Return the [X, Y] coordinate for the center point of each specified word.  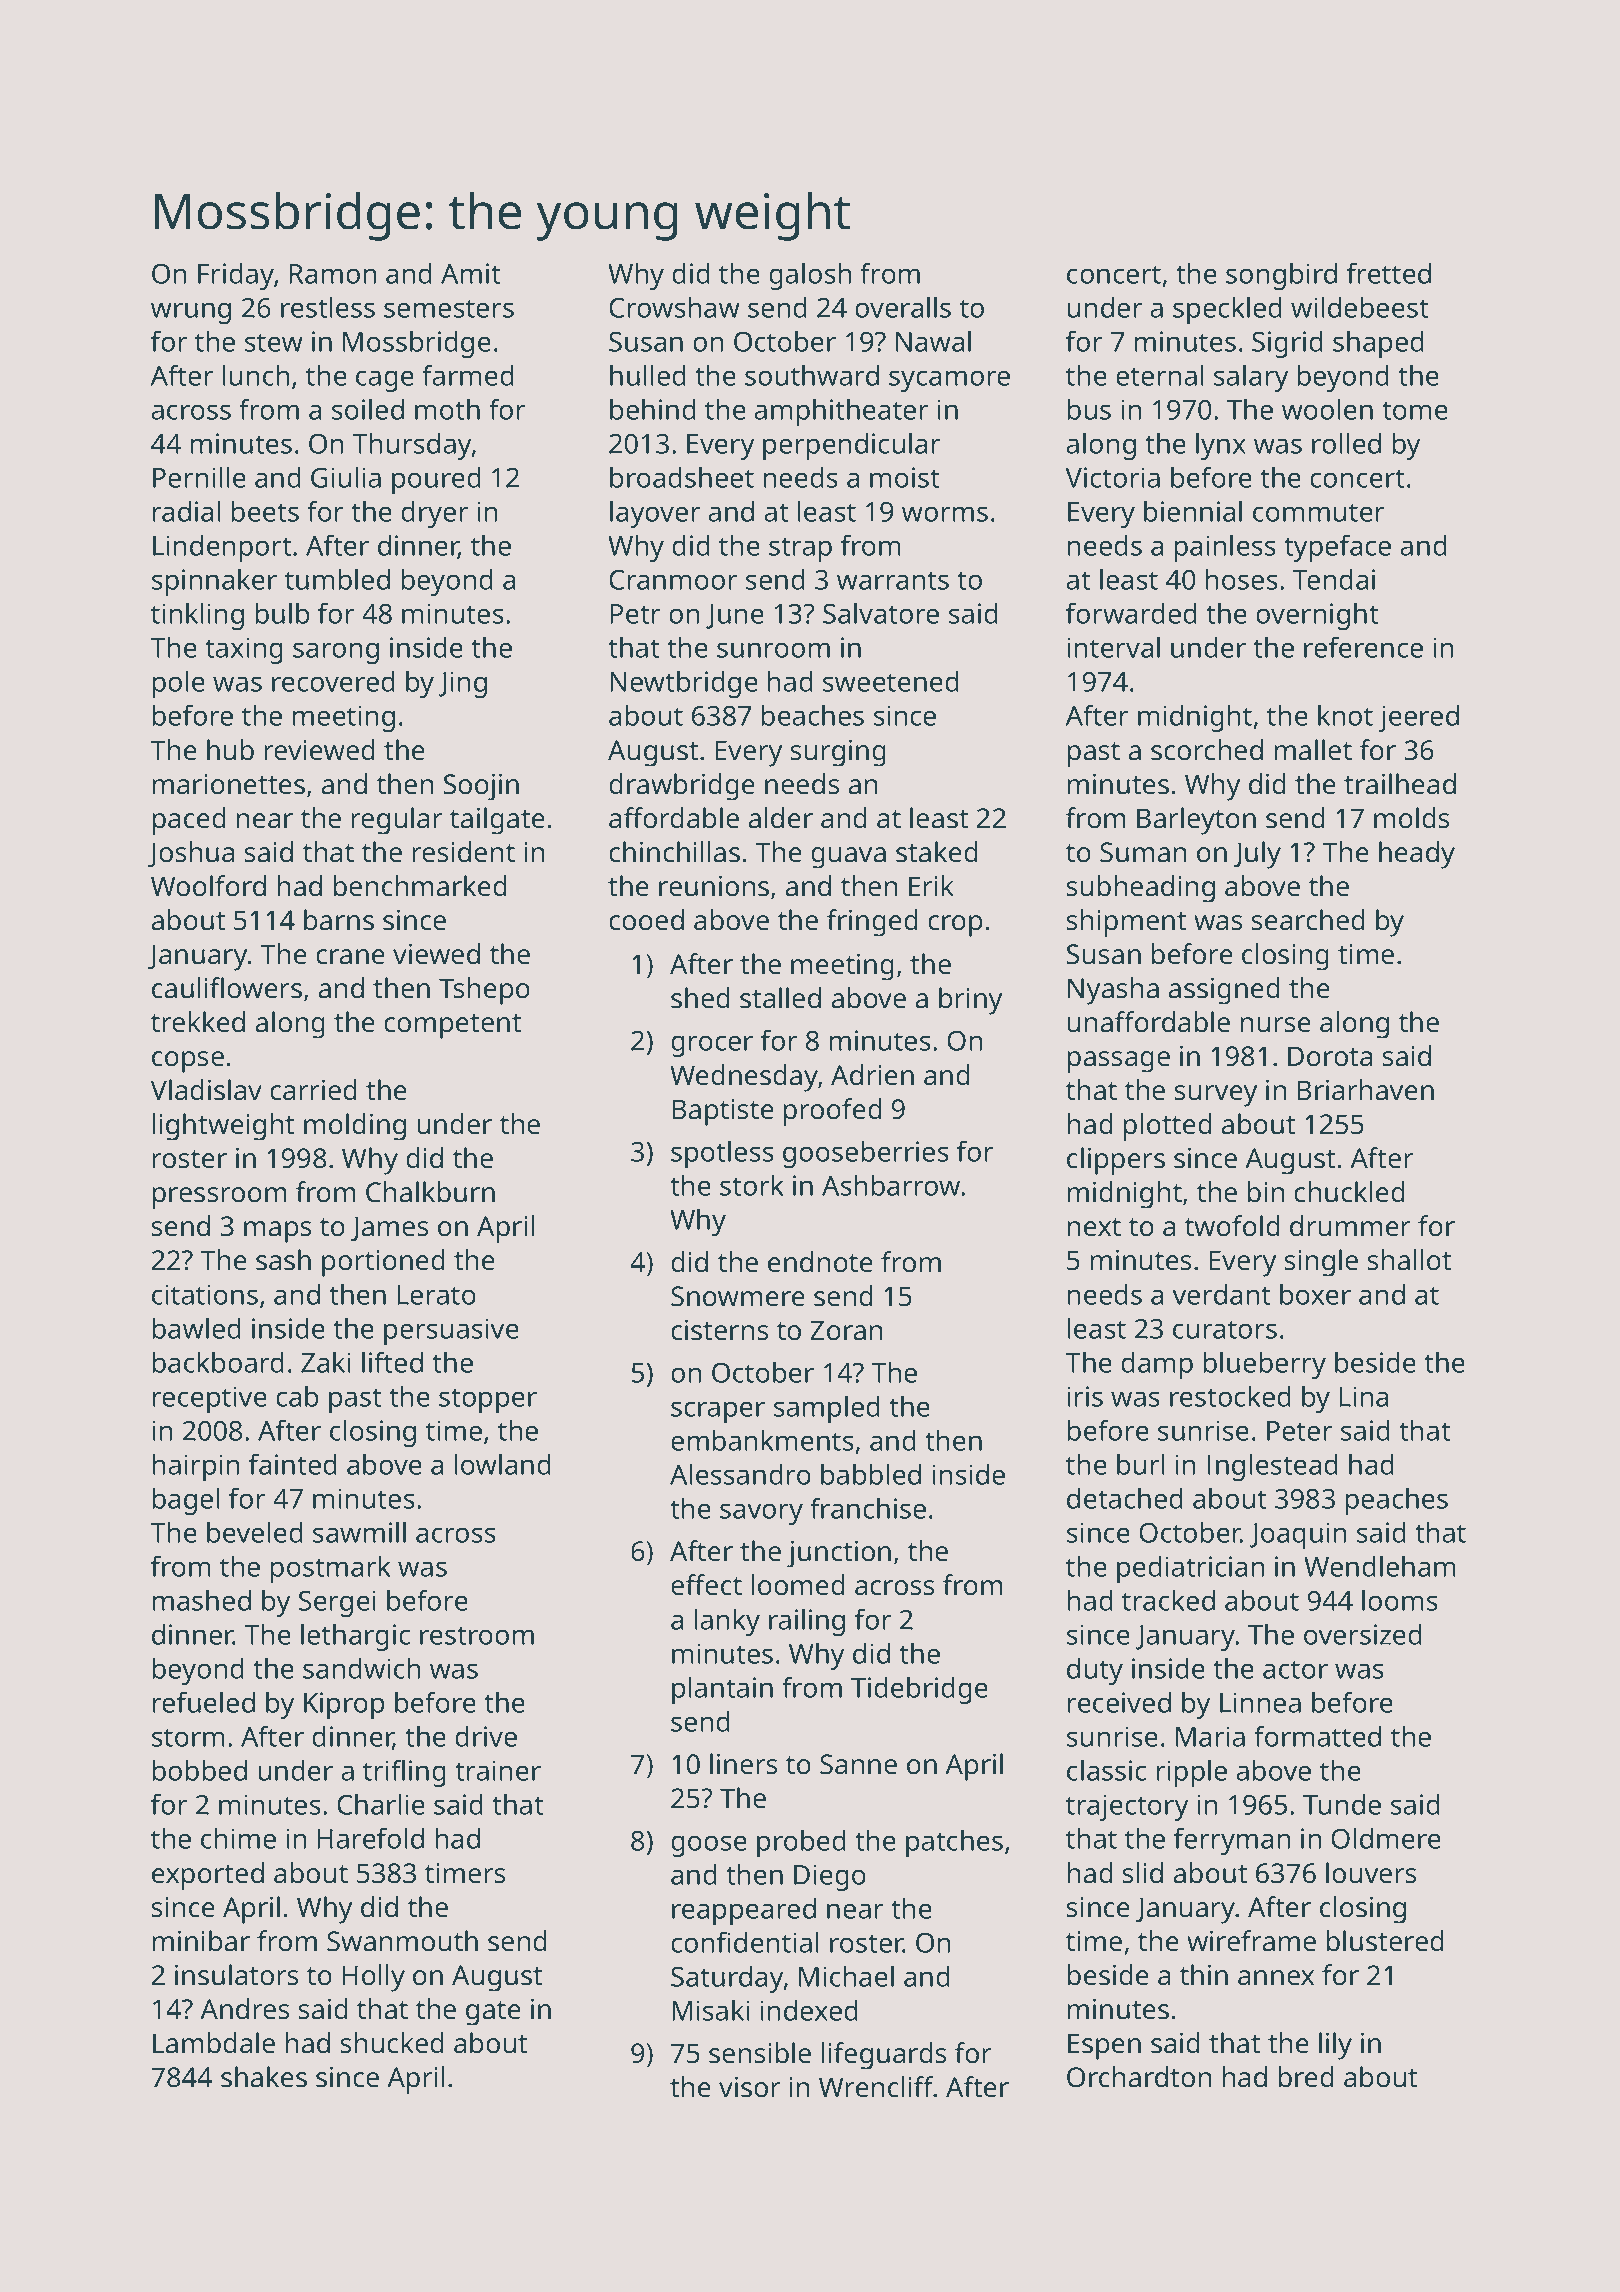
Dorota [1330, 1056]
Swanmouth [402, 1941]
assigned [1224, 991]
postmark [331, 1569]
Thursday [412, 446]
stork [752, 1185]
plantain [722, 1690]
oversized [1363, 1634]
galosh [810, 276]
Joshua [191, 854]
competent [452, 1026]
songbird [1281, 276]
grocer [712, 1046]
